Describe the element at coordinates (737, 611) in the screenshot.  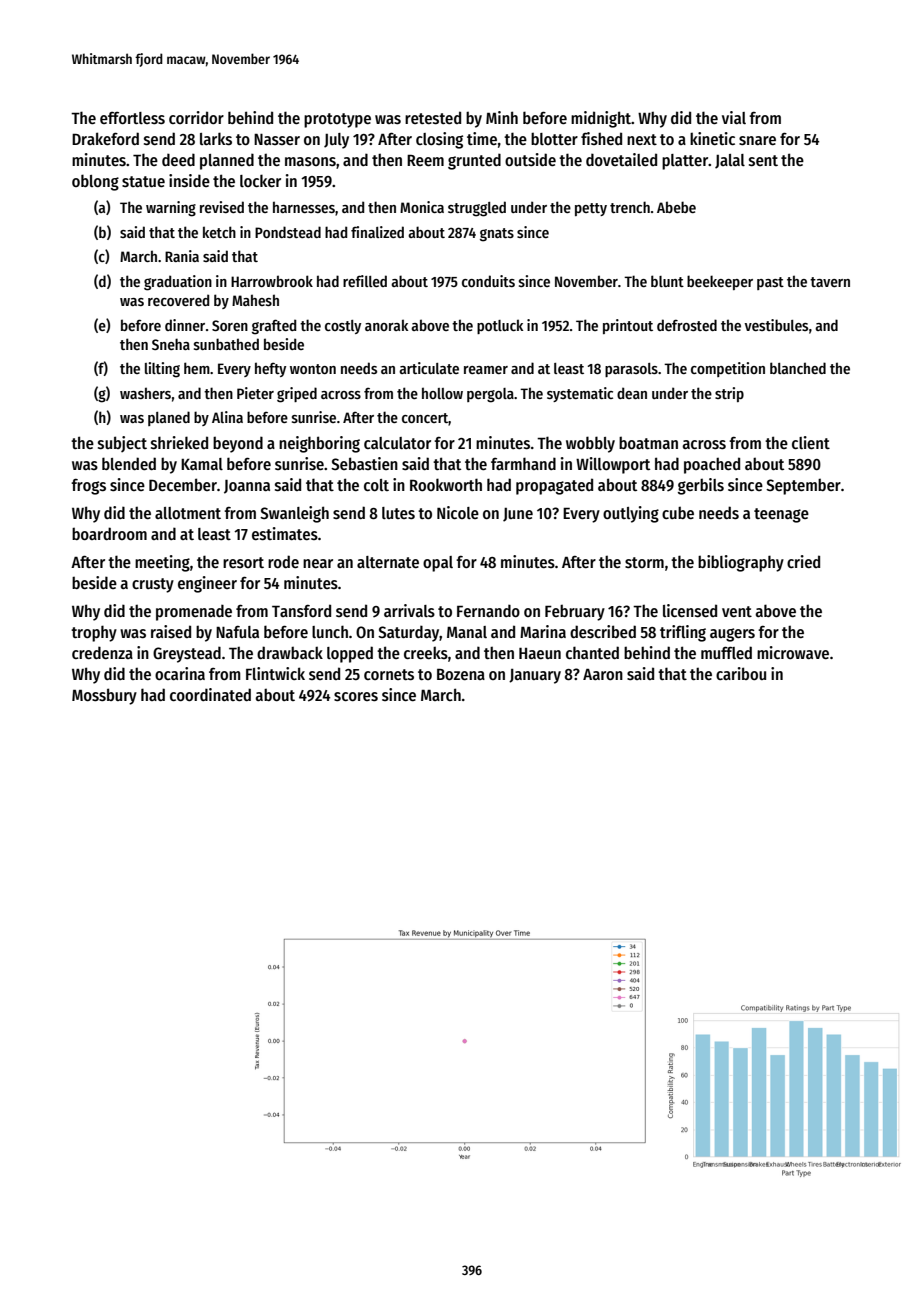
I see `vent` at that location.
